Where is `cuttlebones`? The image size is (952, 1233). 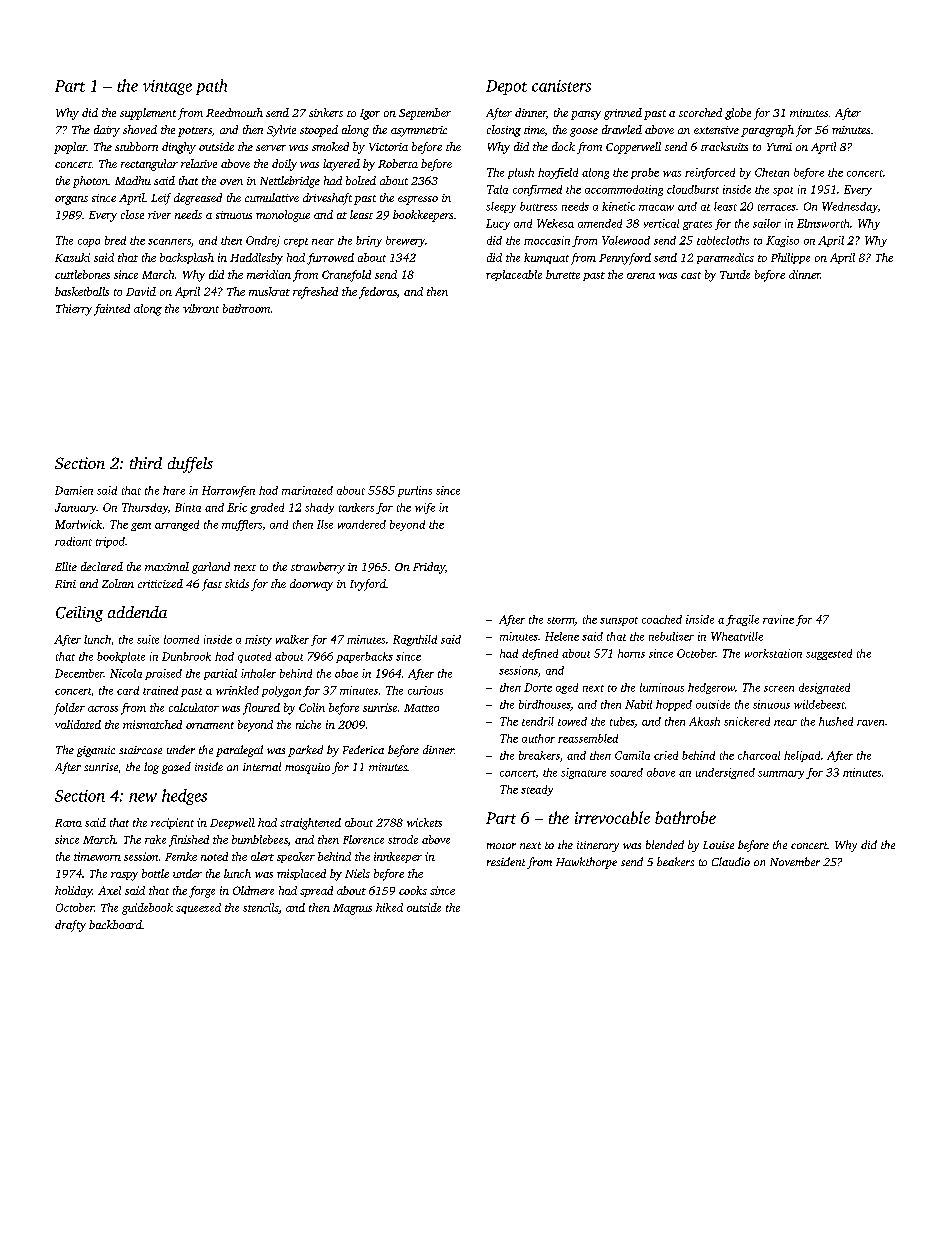
cuttlebones is located at coordinates (82, 274).
